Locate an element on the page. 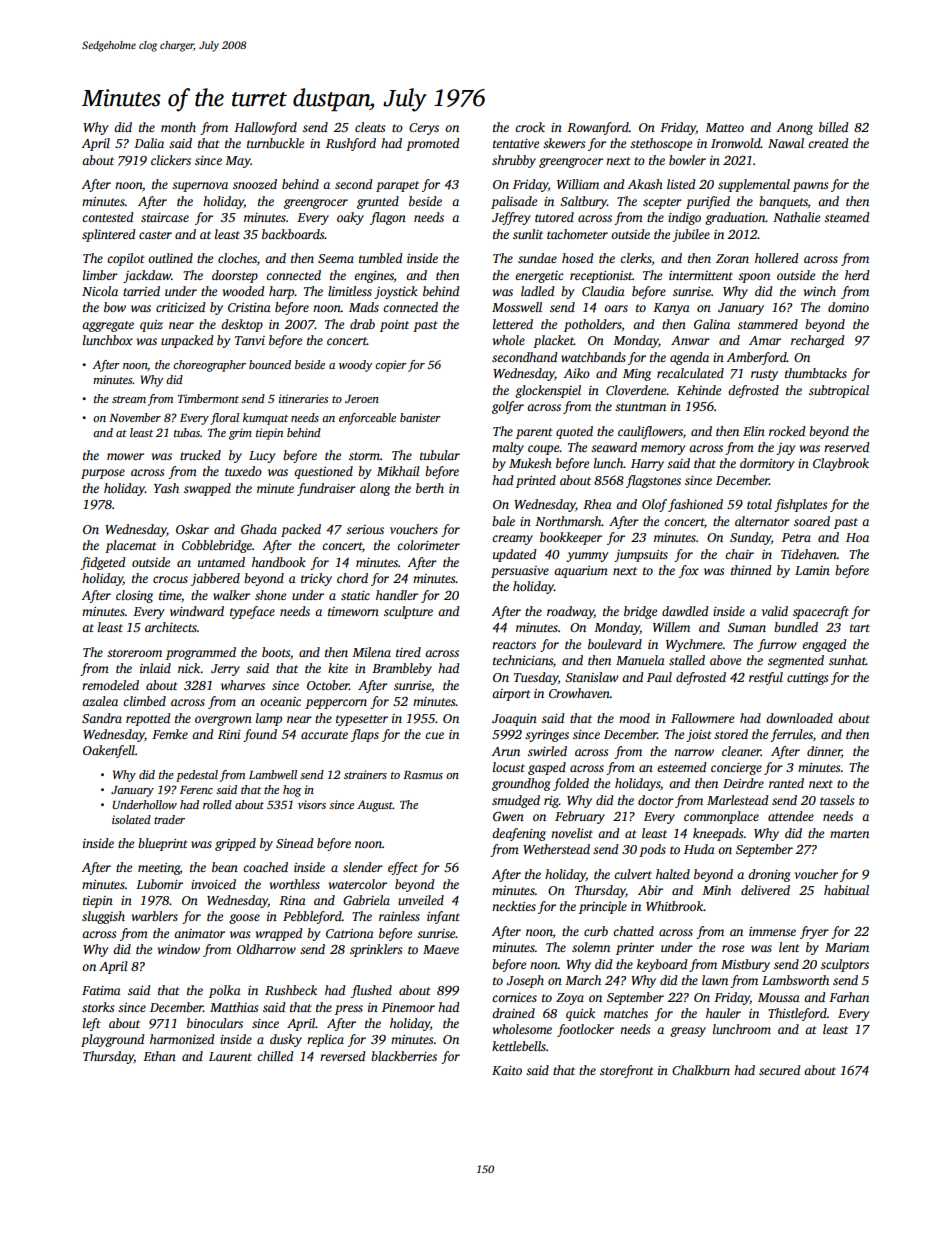  Zoran is located at coordinates (732, 258).
